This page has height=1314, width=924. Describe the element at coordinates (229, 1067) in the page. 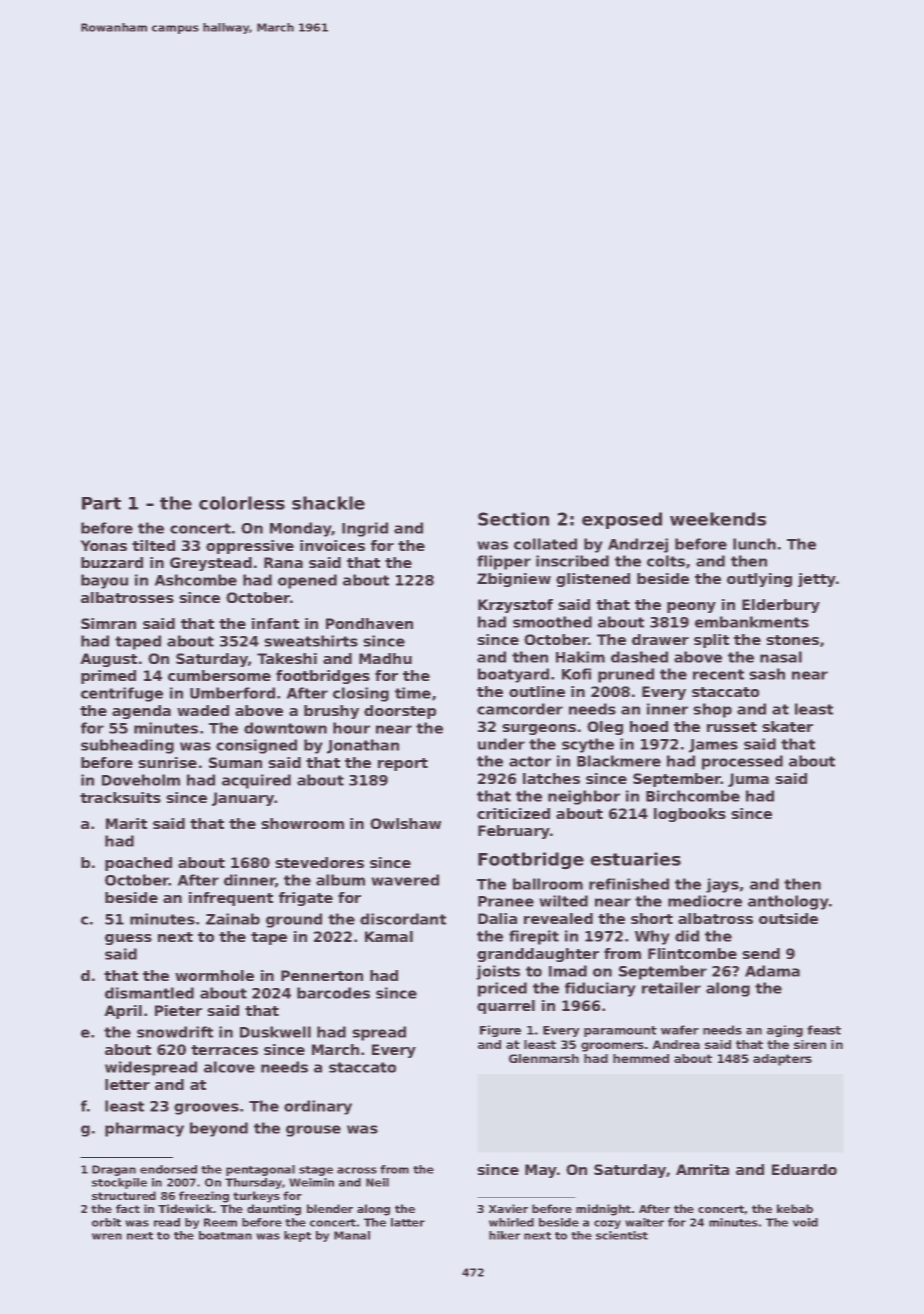

I see `alcove` at that location.
